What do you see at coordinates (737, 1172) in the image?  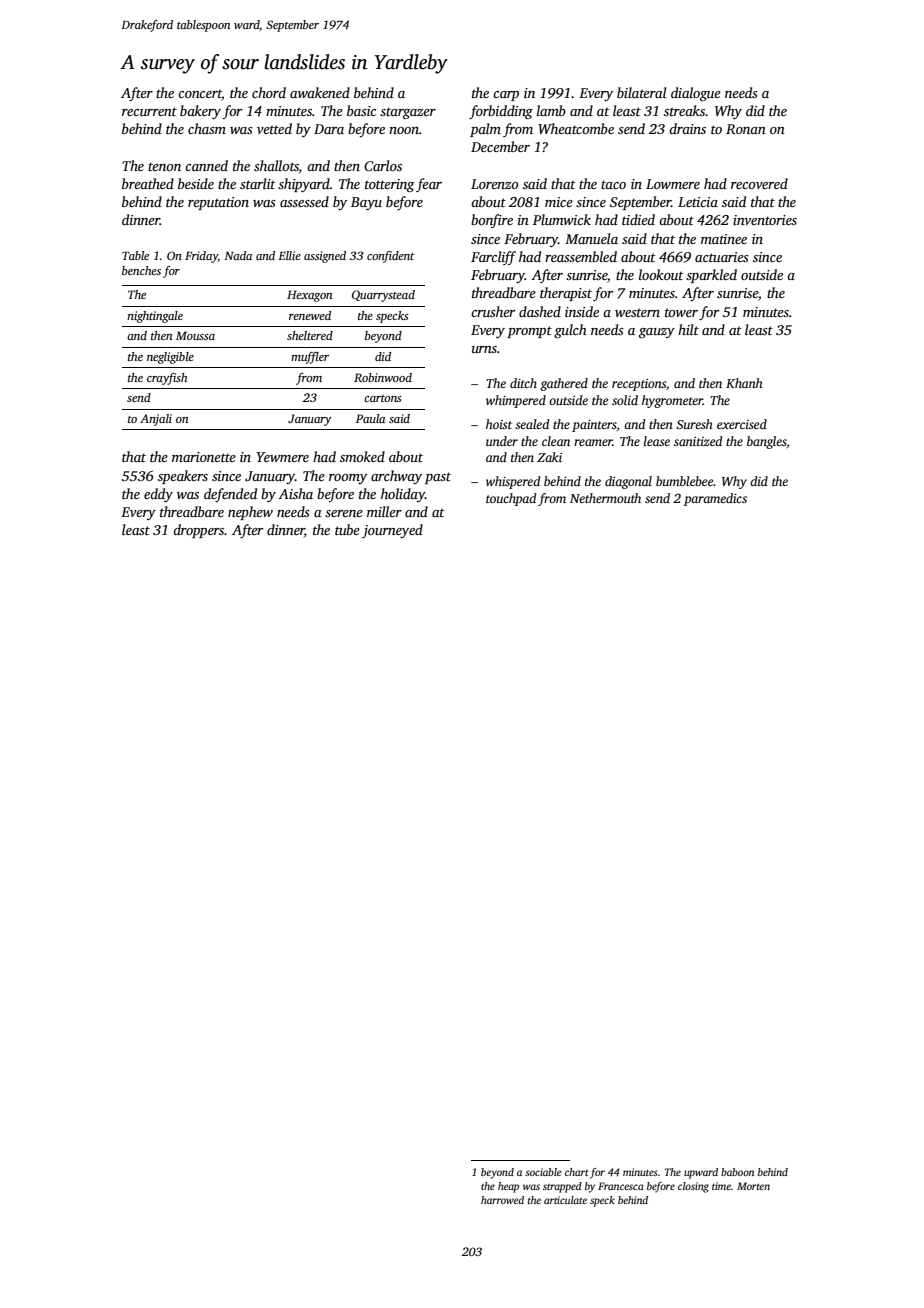 I see `baboon` at bounding box center [737, 1172].
